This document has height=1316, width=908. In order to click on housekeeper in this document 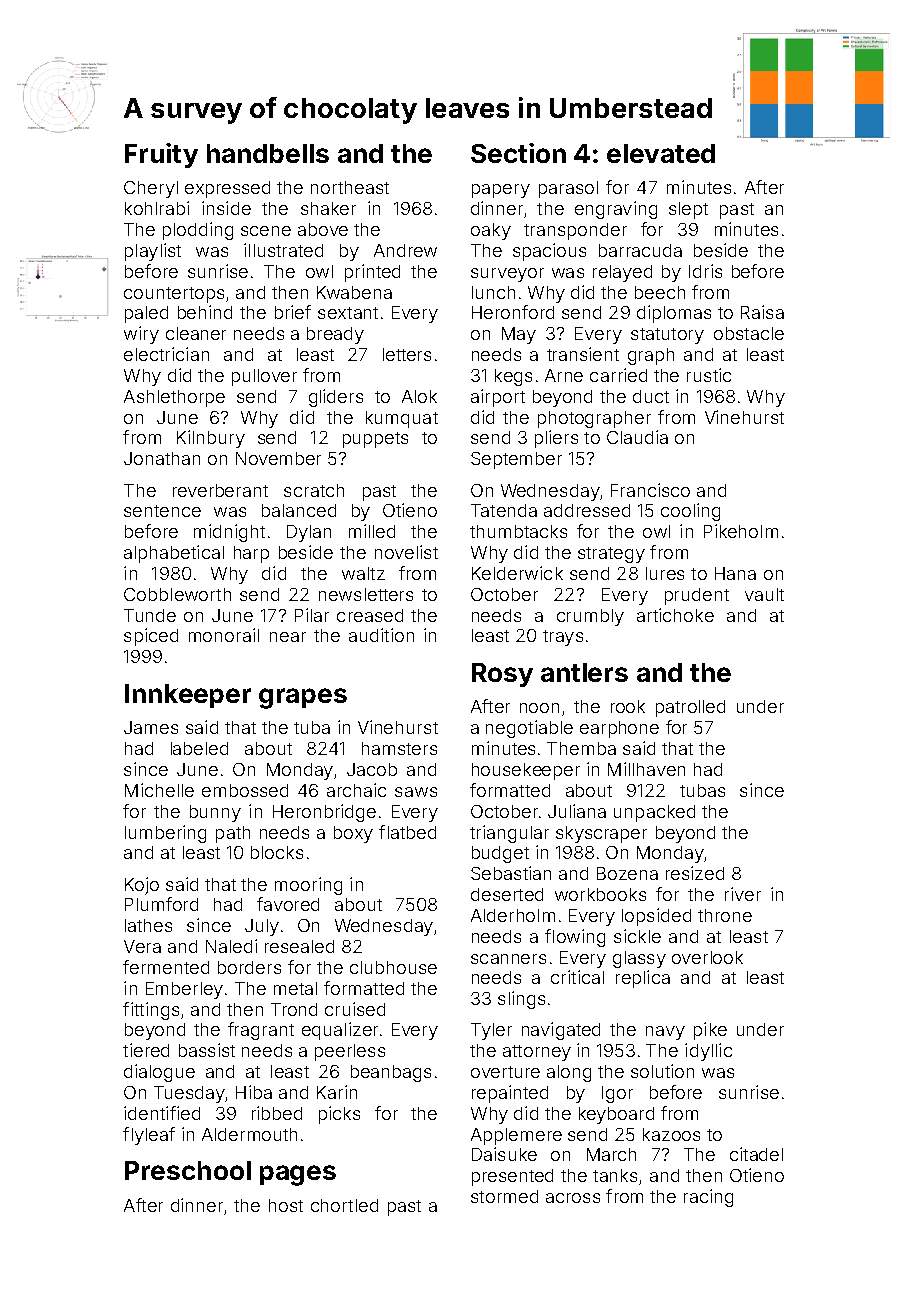, I will do `click(526, 771)`.
